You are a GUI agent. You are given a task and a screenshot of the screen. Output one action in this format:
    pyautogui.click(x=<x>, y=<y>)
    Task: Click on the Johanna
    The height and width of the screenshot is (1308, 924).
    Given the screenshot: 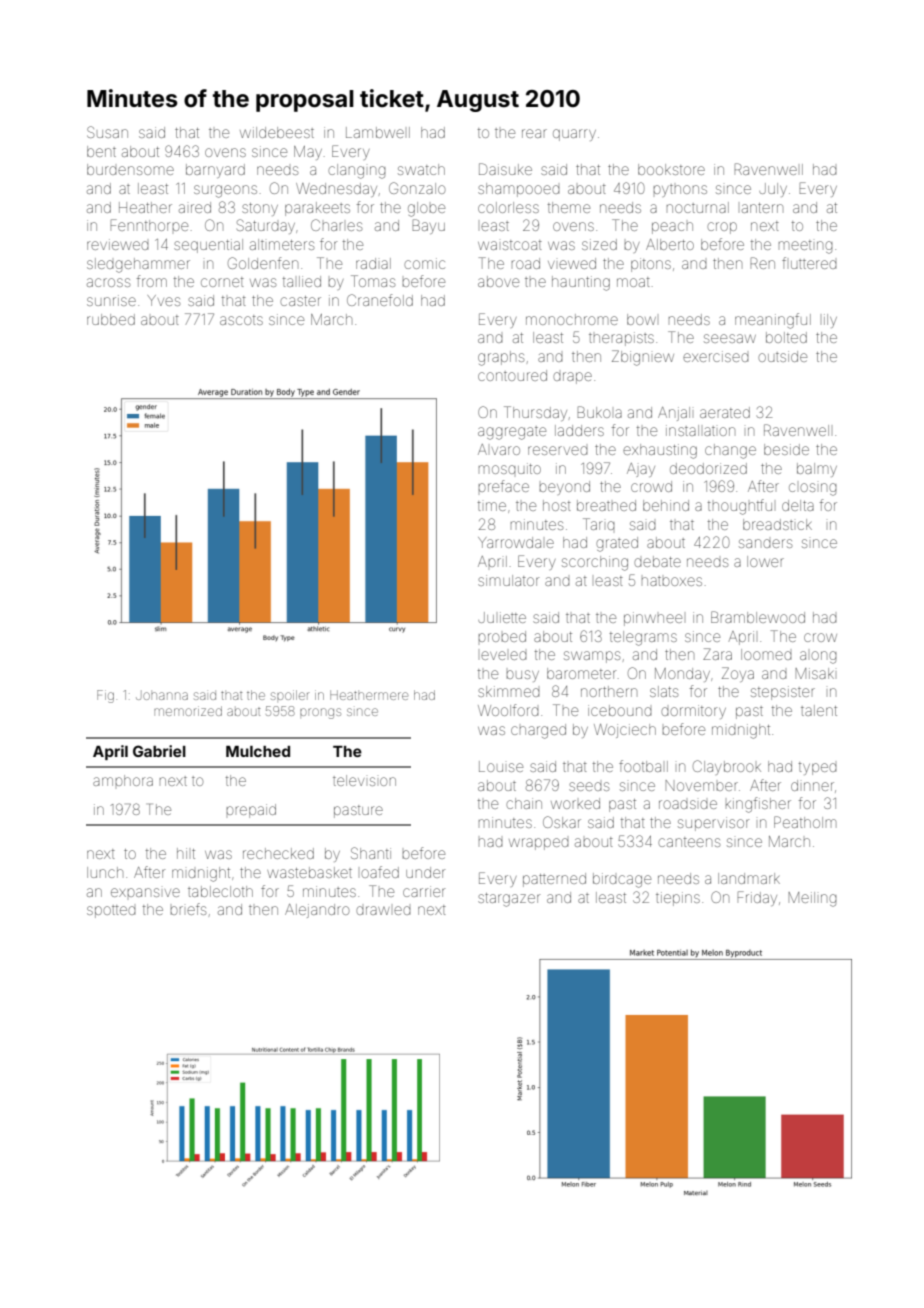 What is the action you would take?
    pyautogui.click(x=162, y=696)
